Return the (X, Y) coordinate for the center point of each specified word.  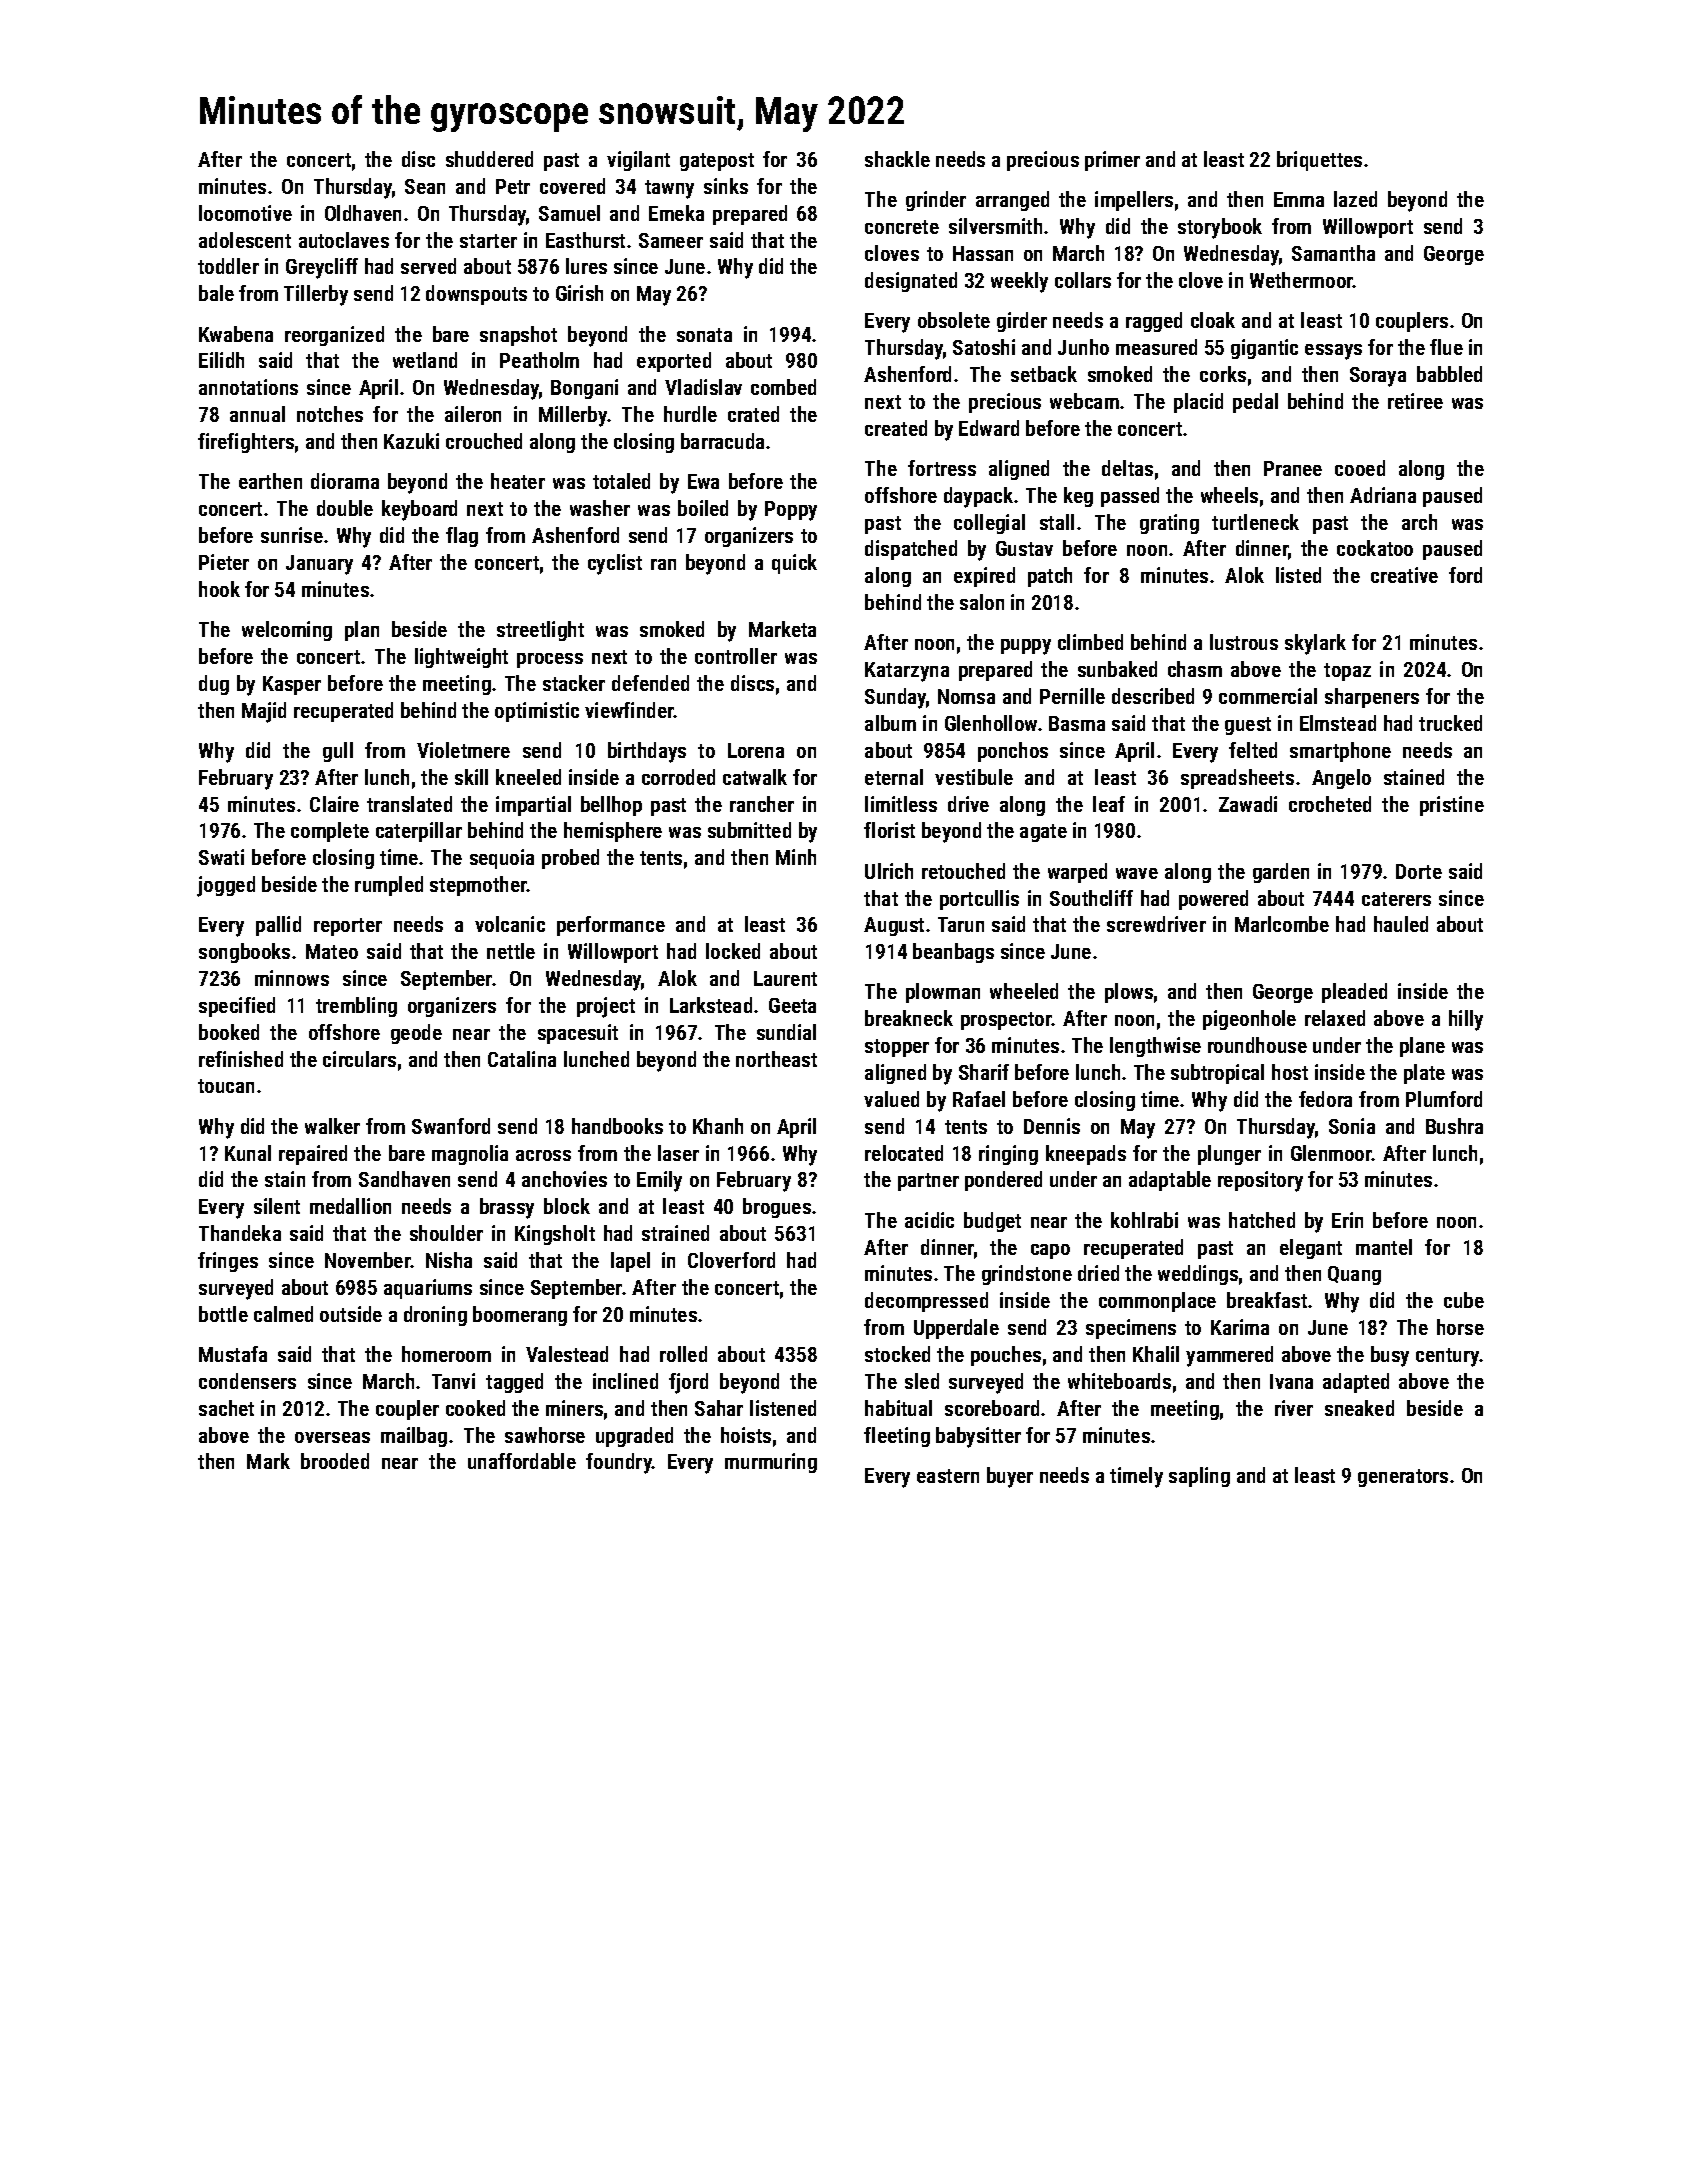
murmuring (771, 1463)
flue (1446, 347)
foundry (619, 1463)
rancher (762, 804)
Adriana (1383, 495)
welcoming (287, 631)
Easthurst (585, 240)
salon (982, 602)
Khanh (718, 1126)
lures (586, 266)
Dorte (1419, 871)
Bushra (1454, 1126)
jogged (226, 886)
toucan (226, 1086)
